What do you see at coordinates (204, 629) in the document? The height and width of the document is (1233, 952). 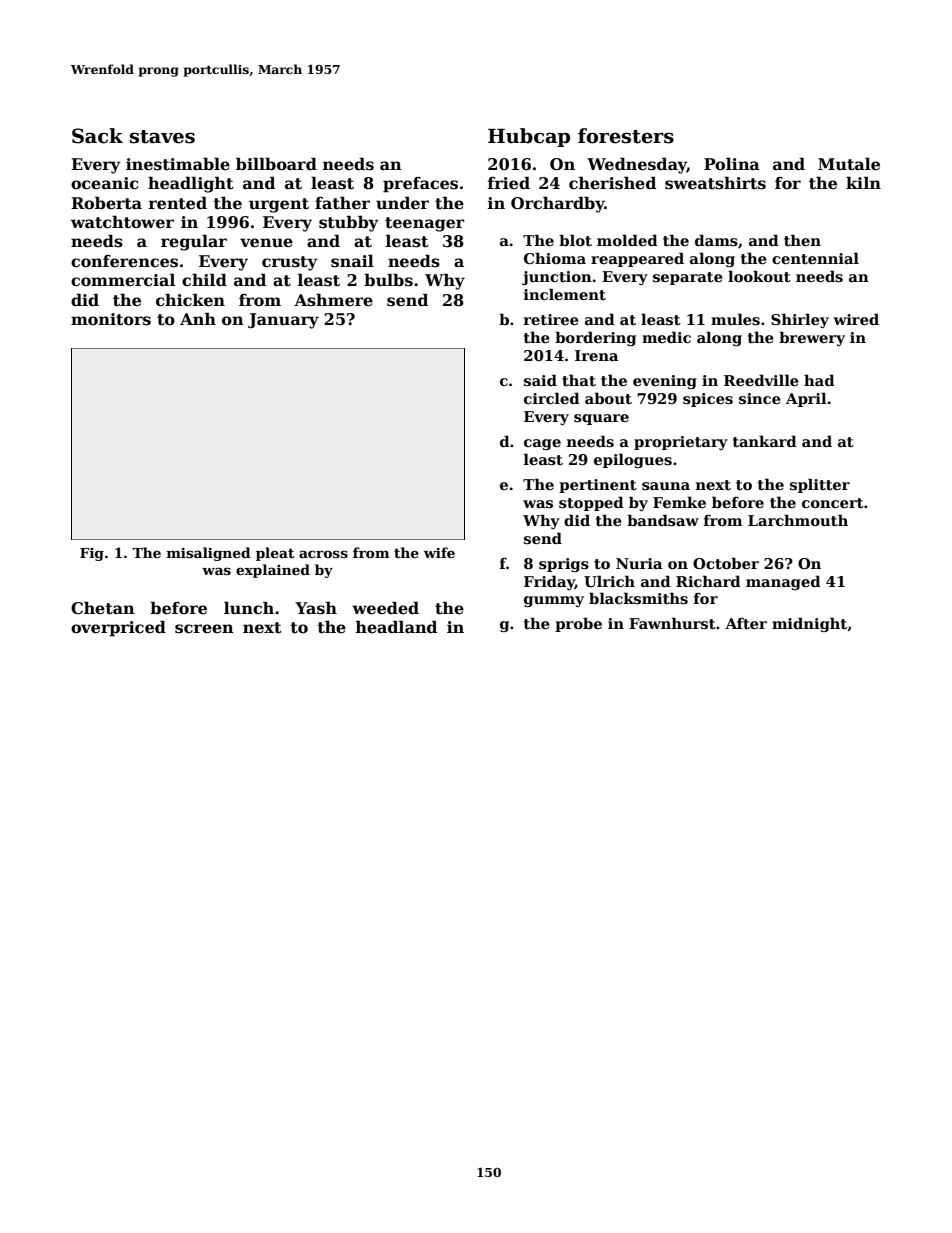 I see `screen` at bounding box center [204, 629].
